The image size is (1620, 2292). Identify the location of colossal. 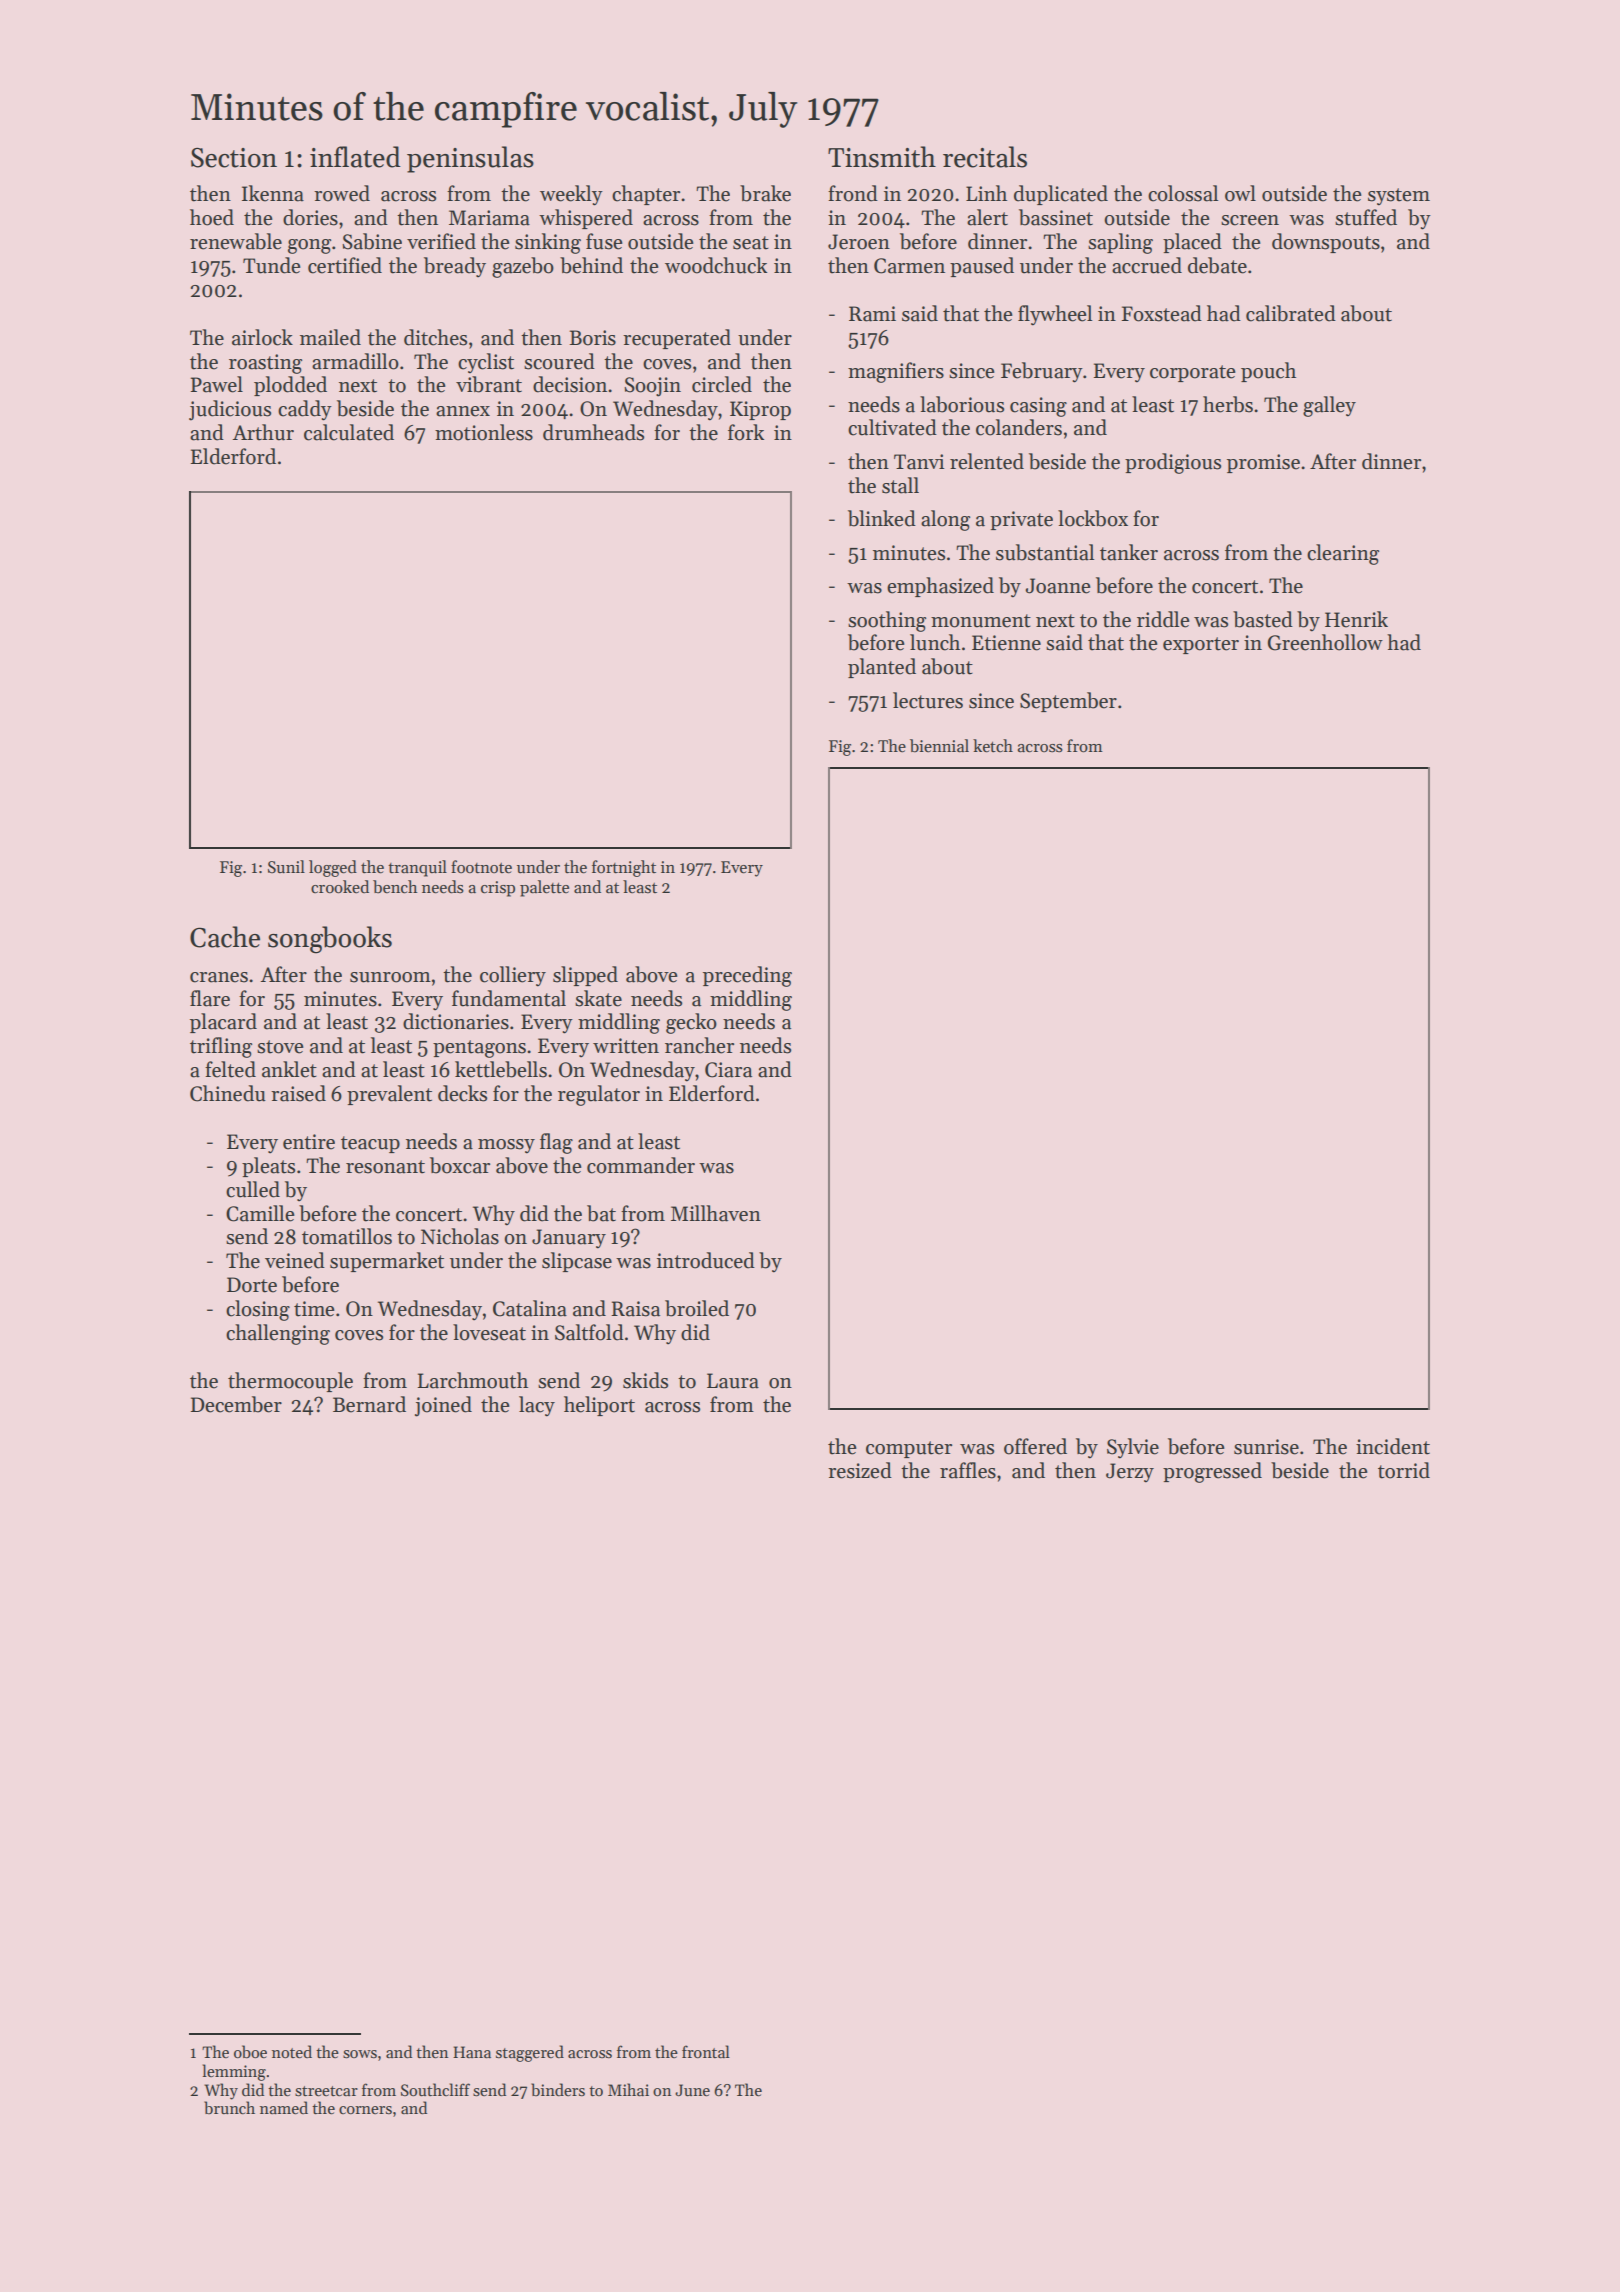
(1183, 193).
